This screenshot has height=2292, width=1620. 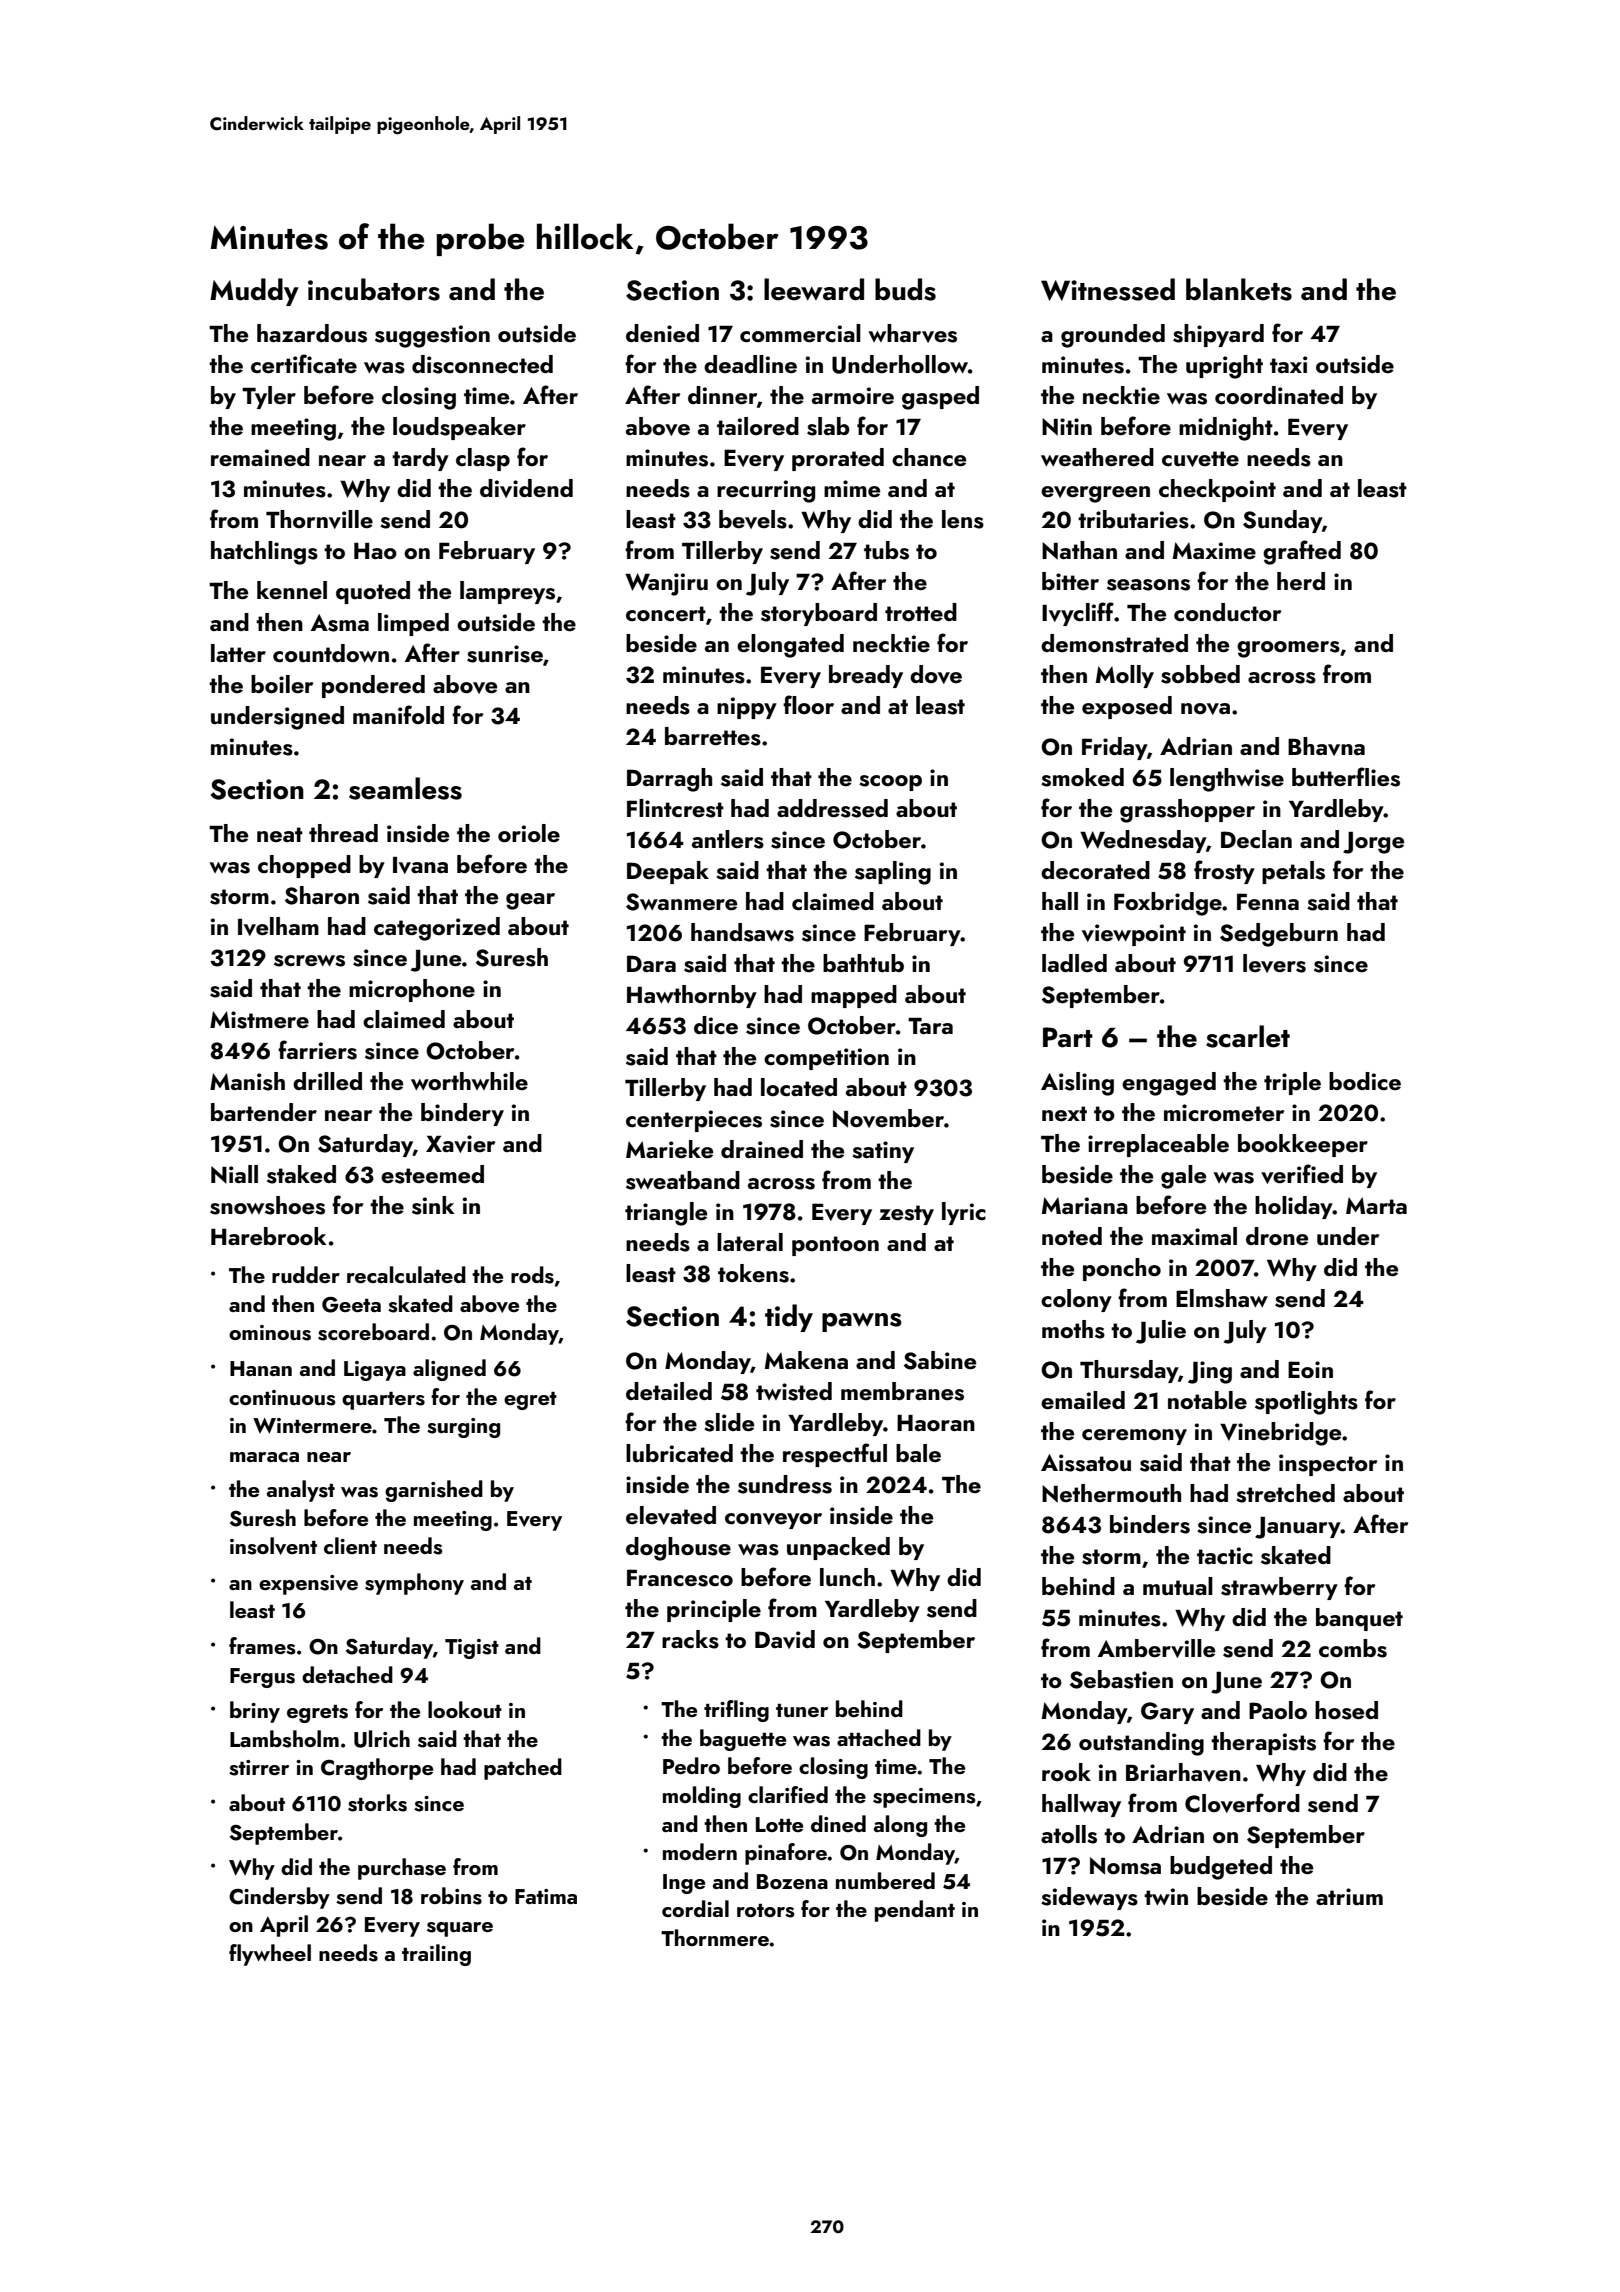 What do you see at coordinates (863, 963) in the screenshot?
I see `bathtub` at bounding box center [863, 963].
